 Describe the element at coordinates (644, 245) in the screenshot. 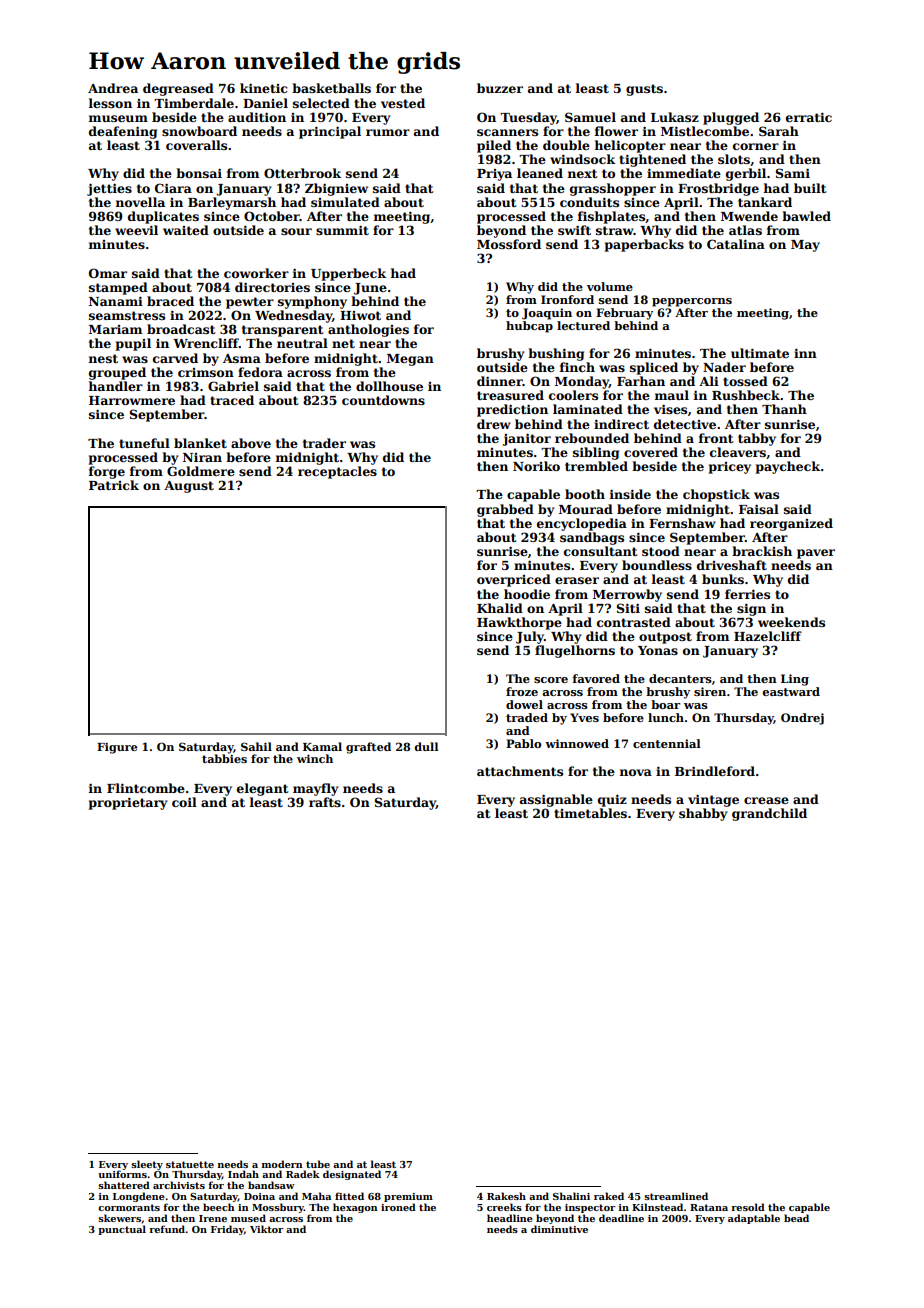

I see `paperbacks` at that location.
